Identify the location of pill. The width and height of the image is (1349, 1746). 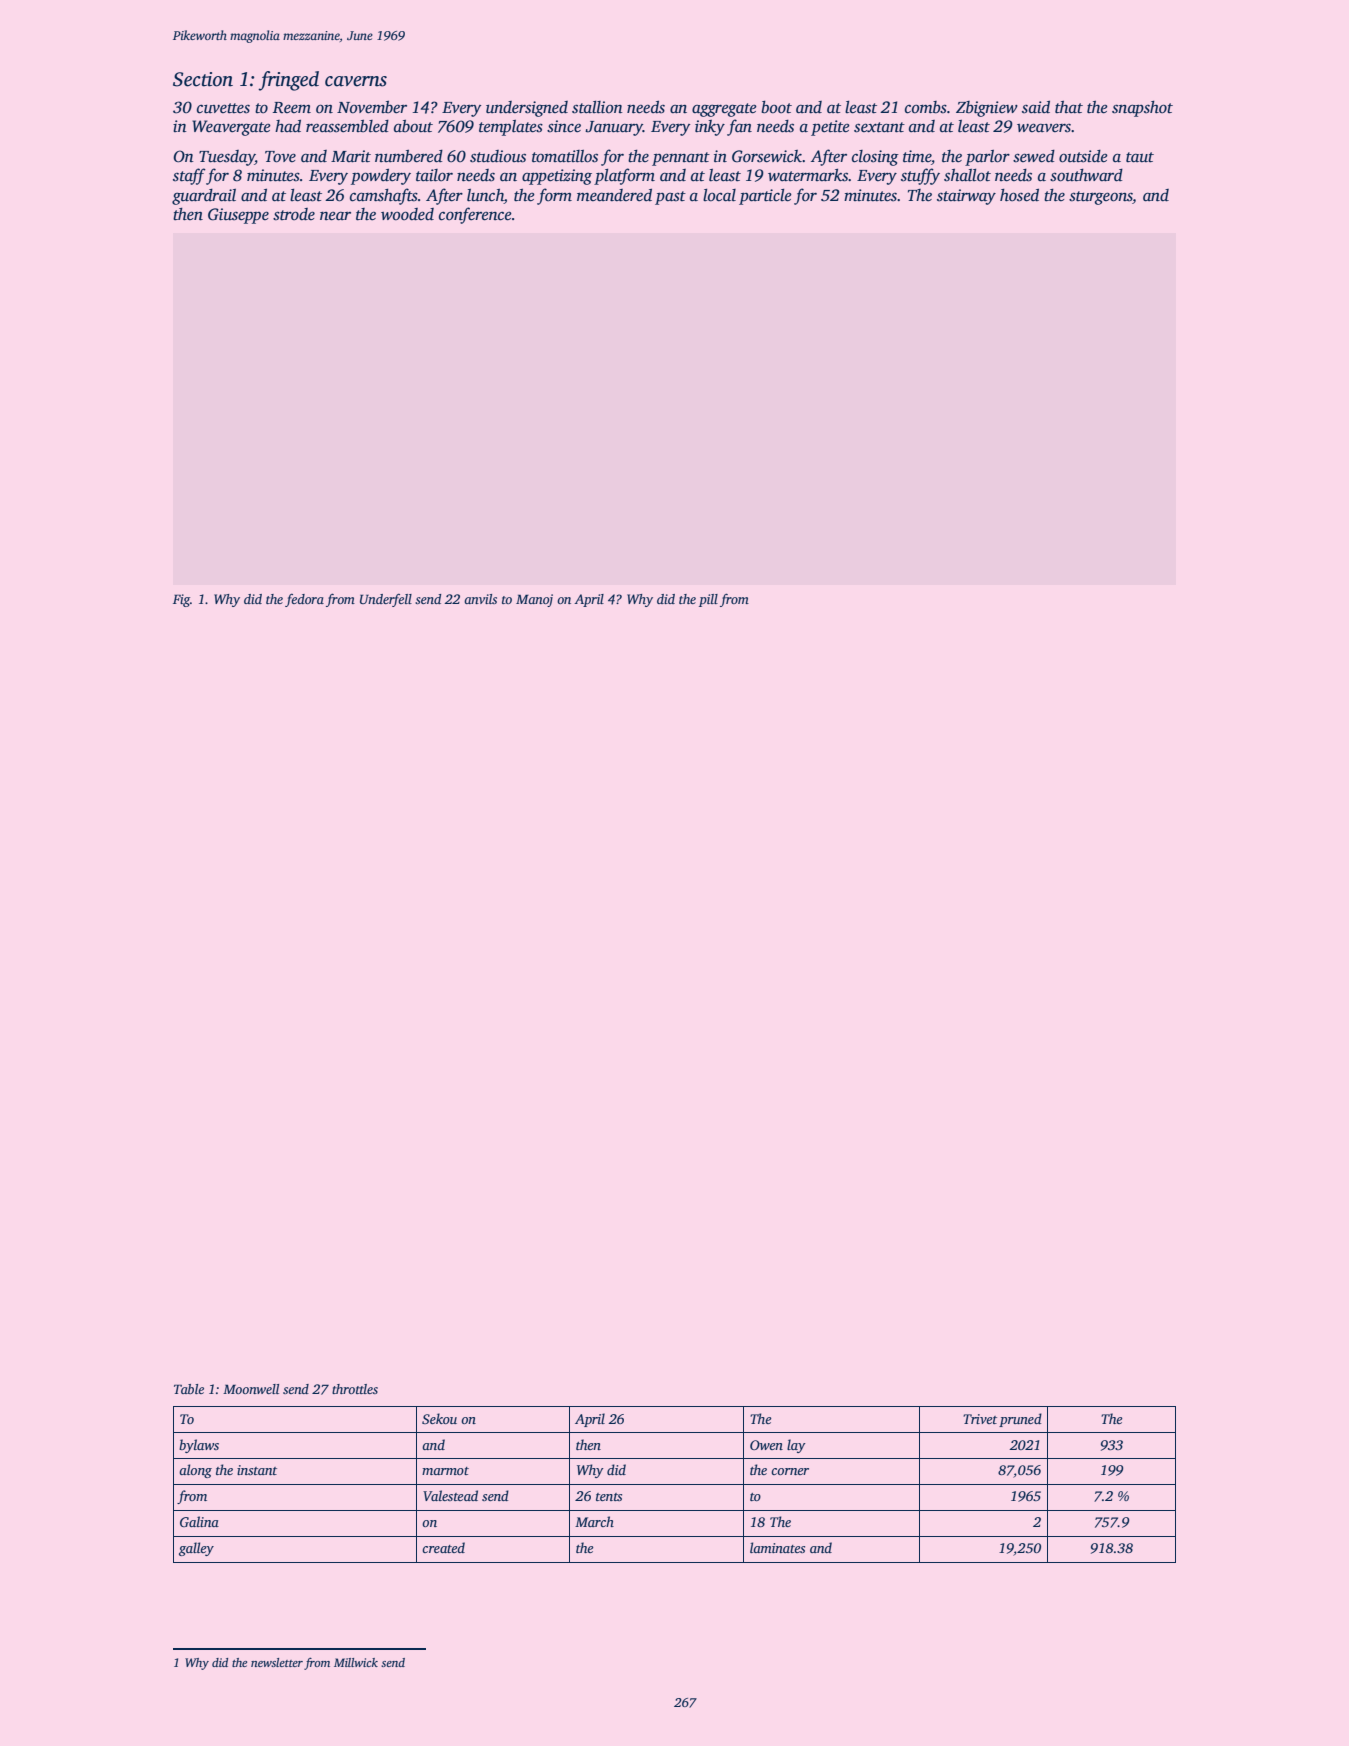
(708, 600).
